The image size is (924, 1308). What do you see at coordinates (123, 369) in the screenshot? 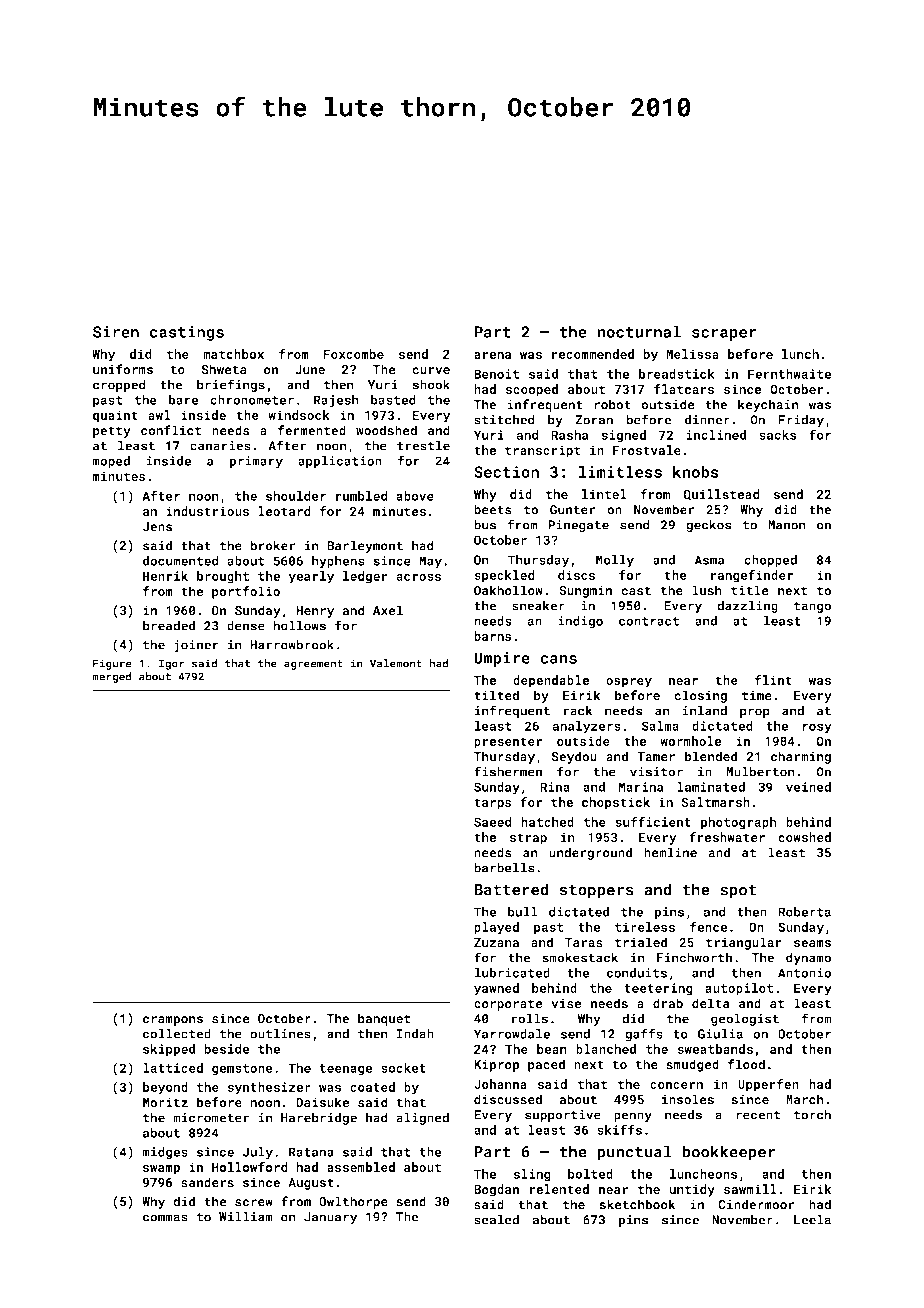
I see `uniforms` at bounding box center [123, 369].
